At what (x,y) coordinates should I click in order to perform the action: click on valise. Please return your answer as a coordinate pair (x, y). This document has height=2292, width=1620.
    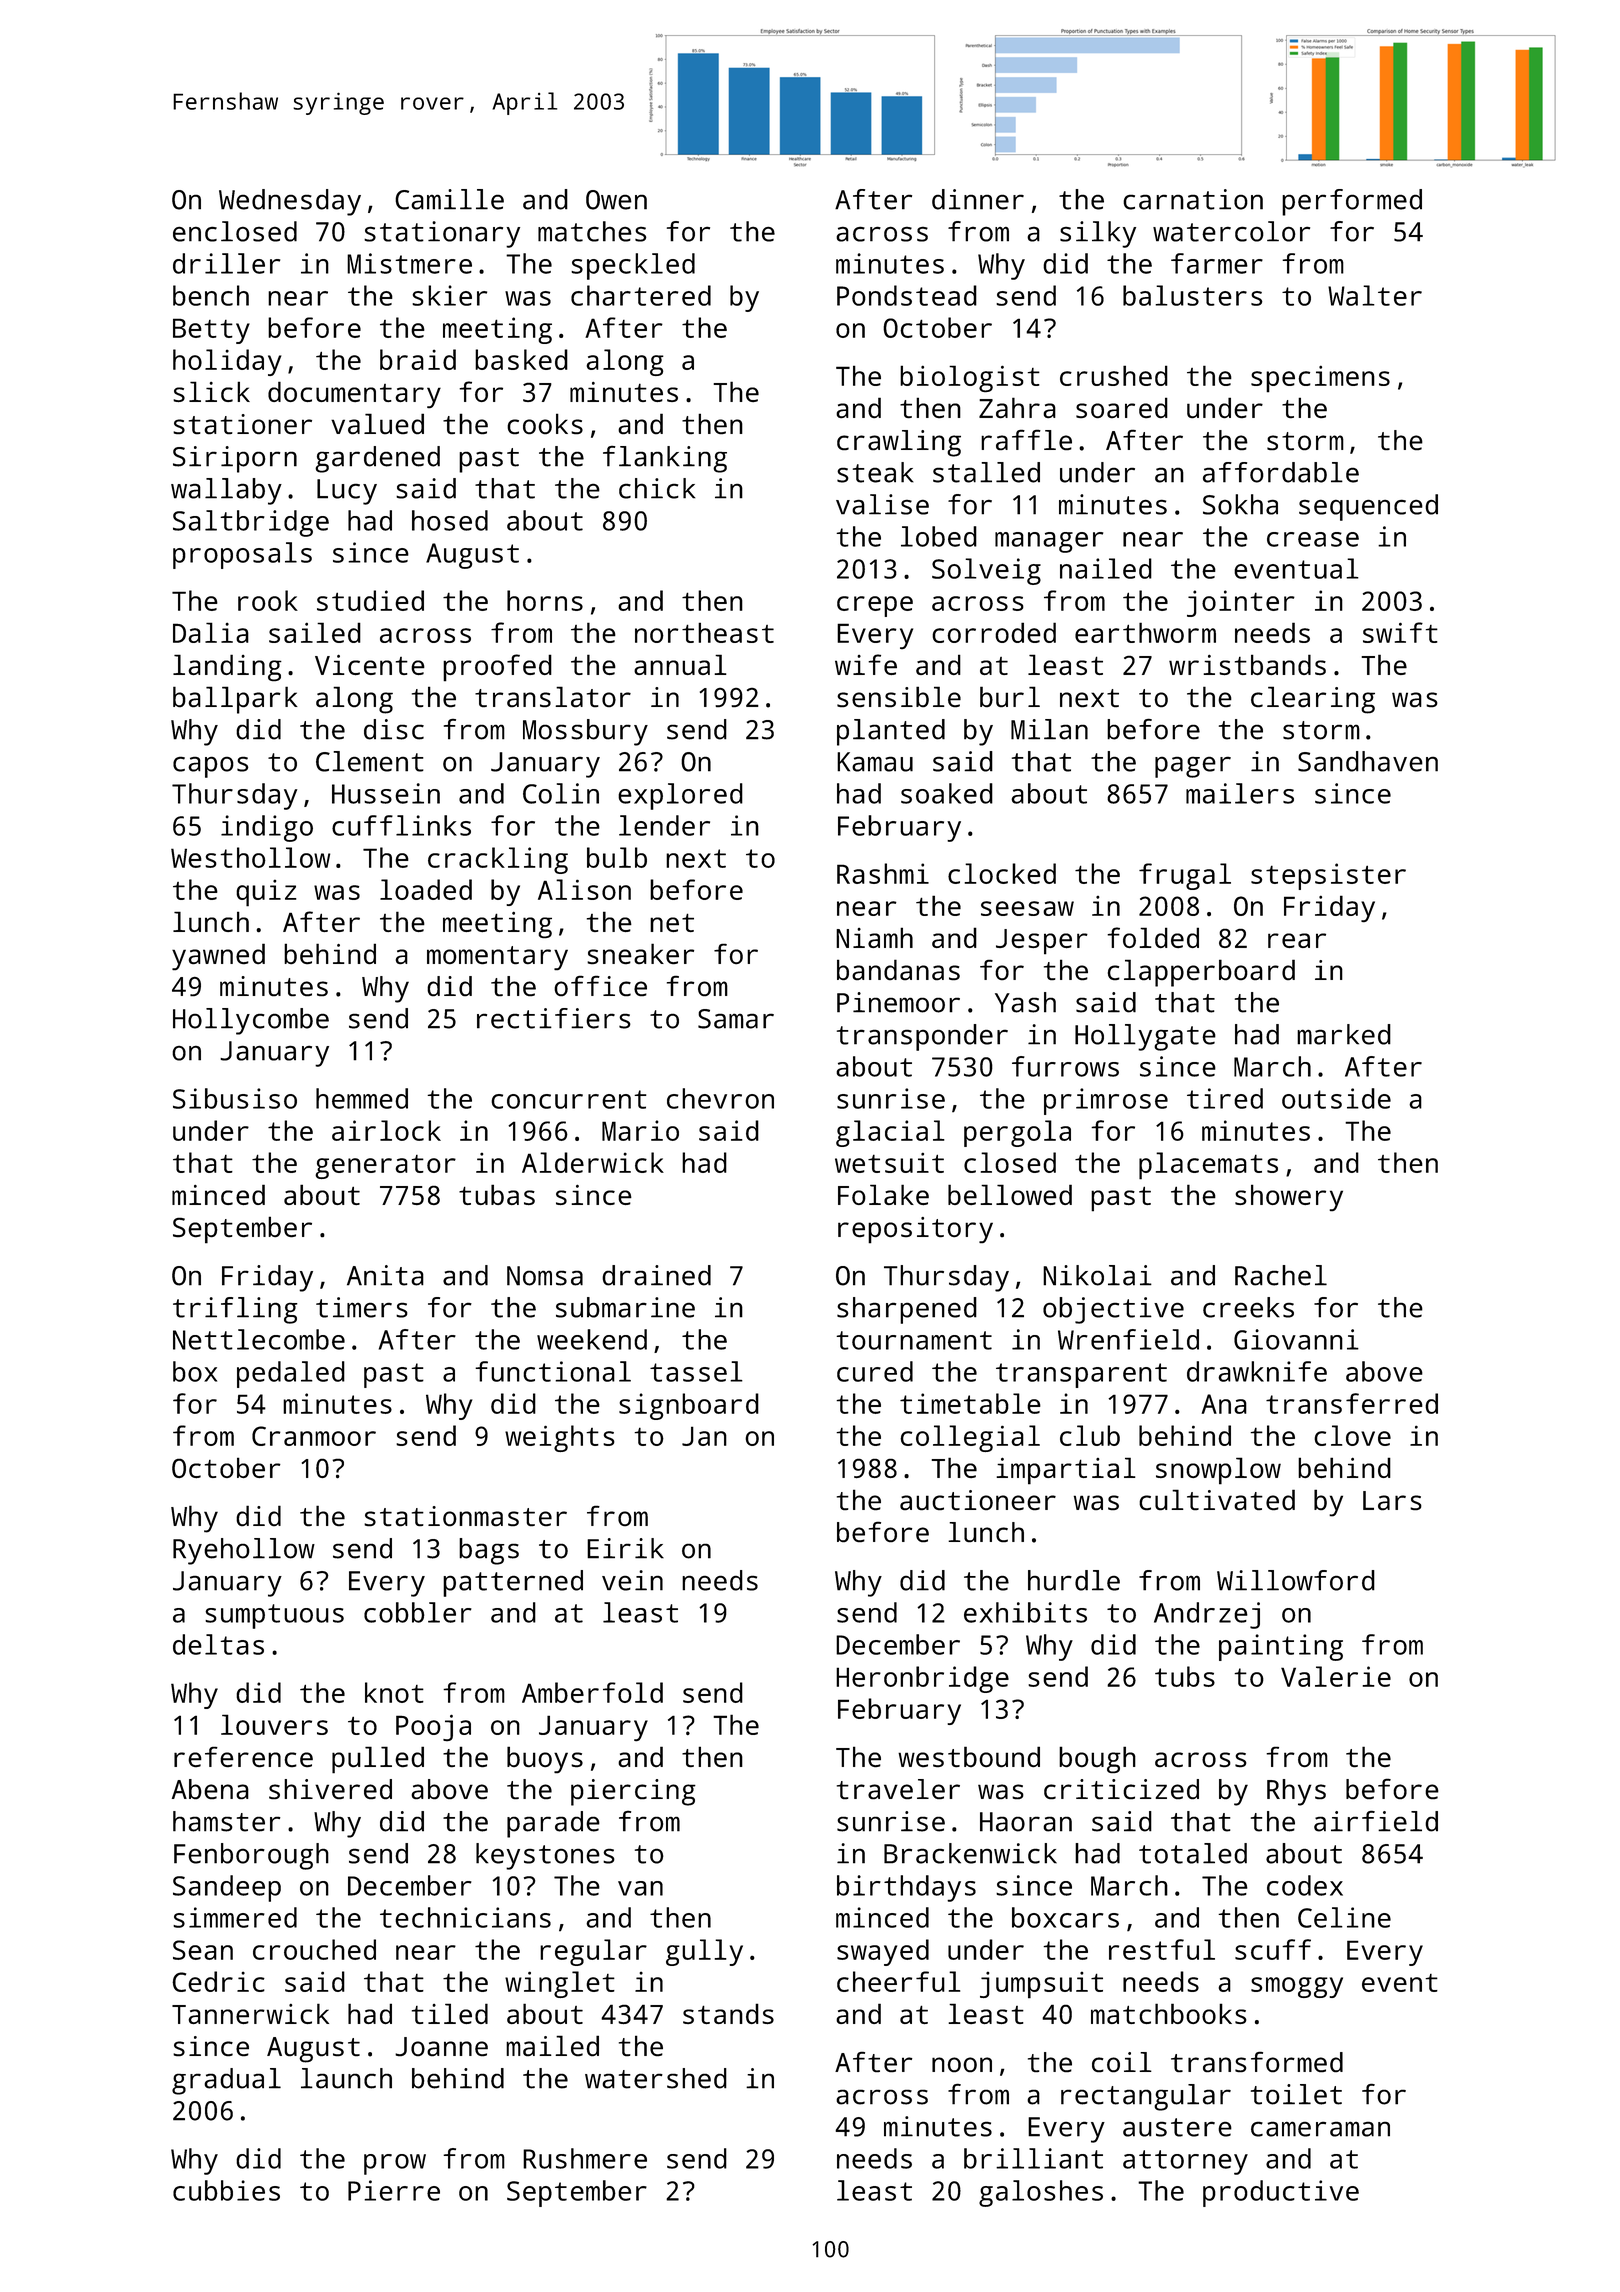
    Looking at the image, I should click on (882, 504).
